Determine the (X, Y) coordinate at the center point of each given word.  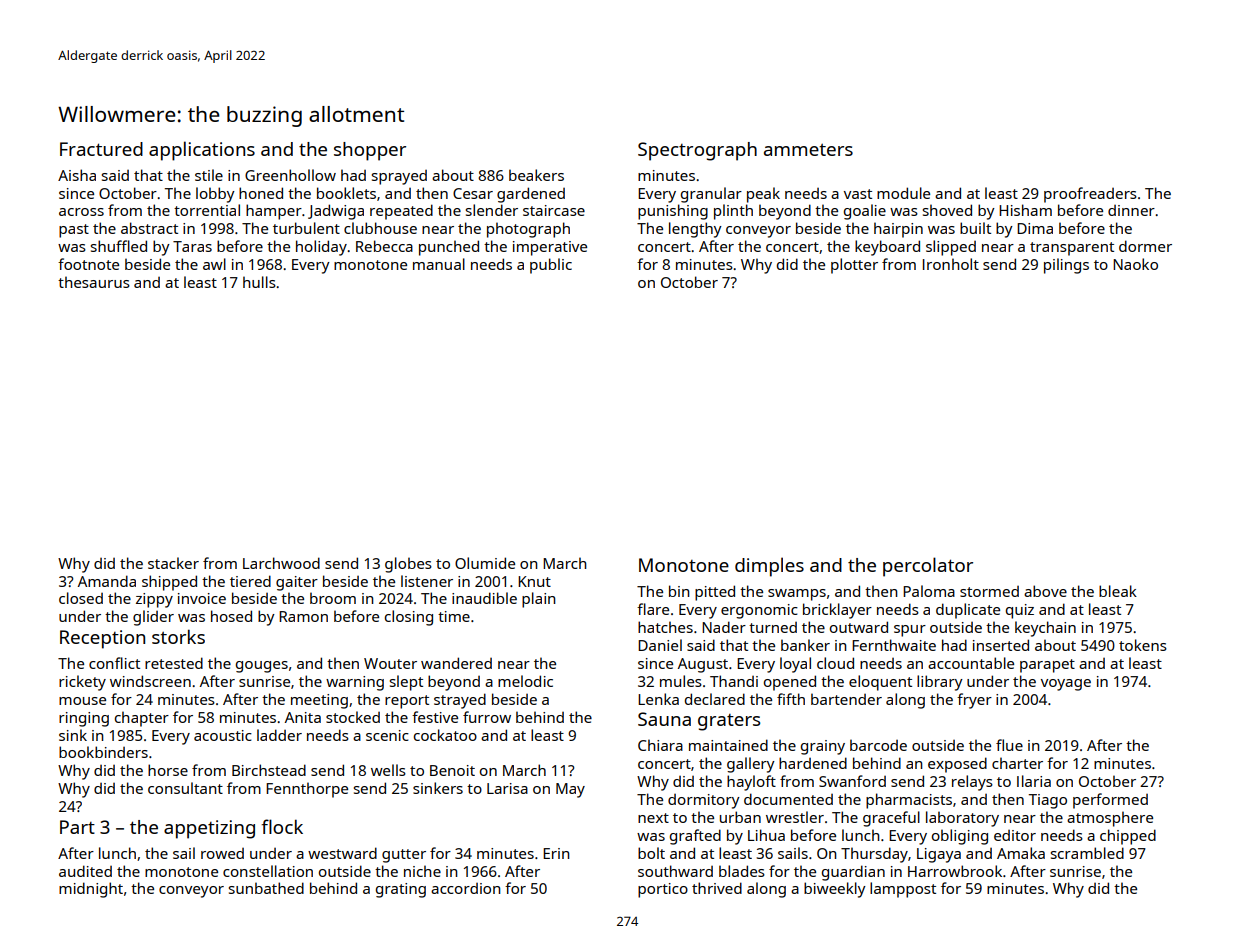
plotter (854, 266)
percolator (928, 567)
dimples (769, 567)
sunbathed (266, 888)
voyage (1066, 685)
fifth (791, 699)
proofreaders (1090, 195)
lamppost (903, 890)
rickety (82, 683)
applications (202, 151)
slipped (951, 248)
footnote (88, 264)
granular (711, 195)
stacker (173, 563)
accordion (465, 888)
